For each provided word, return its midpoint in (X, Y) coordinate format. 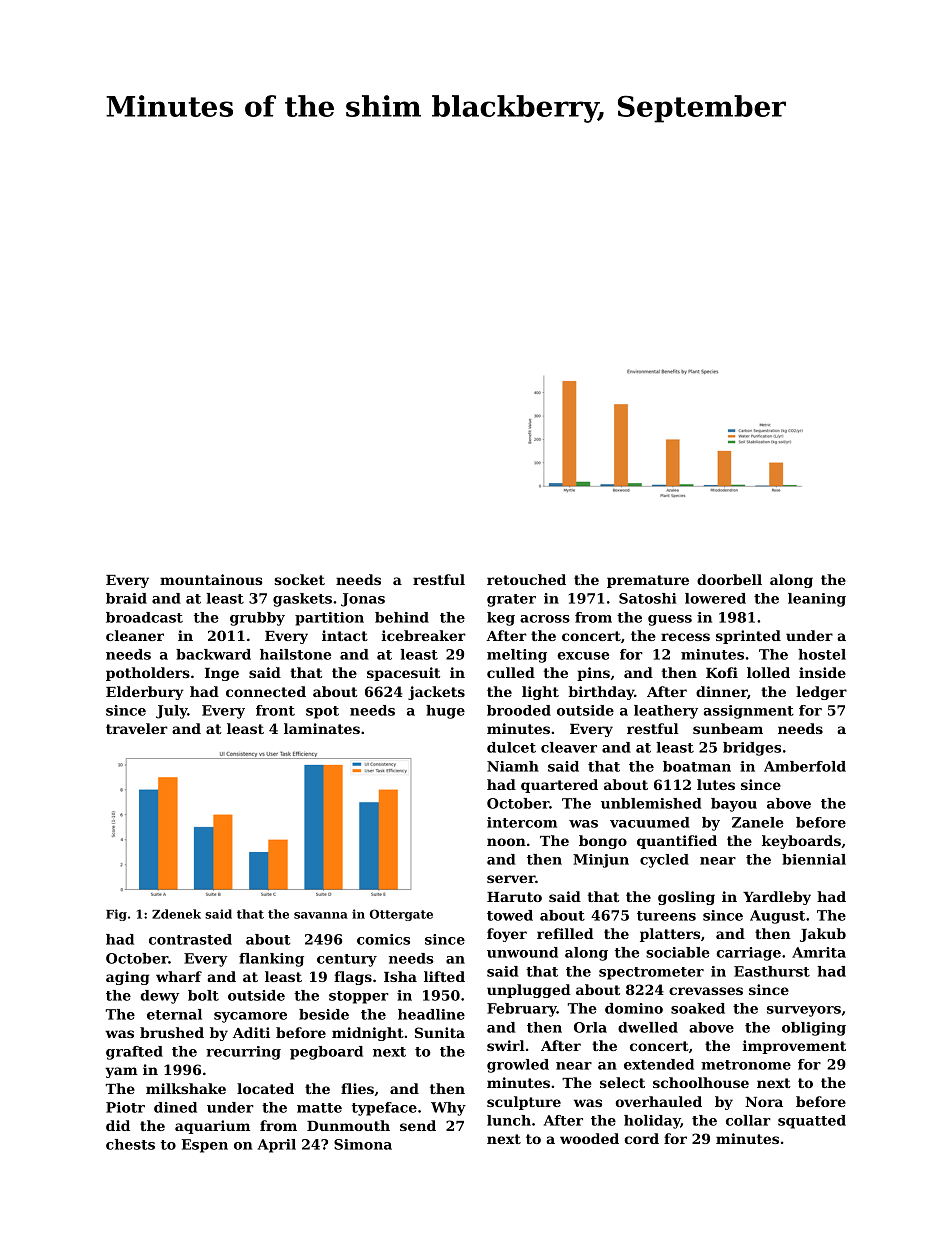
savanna (321, 915)
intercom (522, 822)
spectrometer (651, 973)
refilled (565, 933)
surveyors (804, 1011)
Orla (590, 1027)
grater (511, 600)
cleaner (135, 635)
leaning (817, 600)
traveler (137, 728)
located (265, 1088)
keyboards (801, 842)
